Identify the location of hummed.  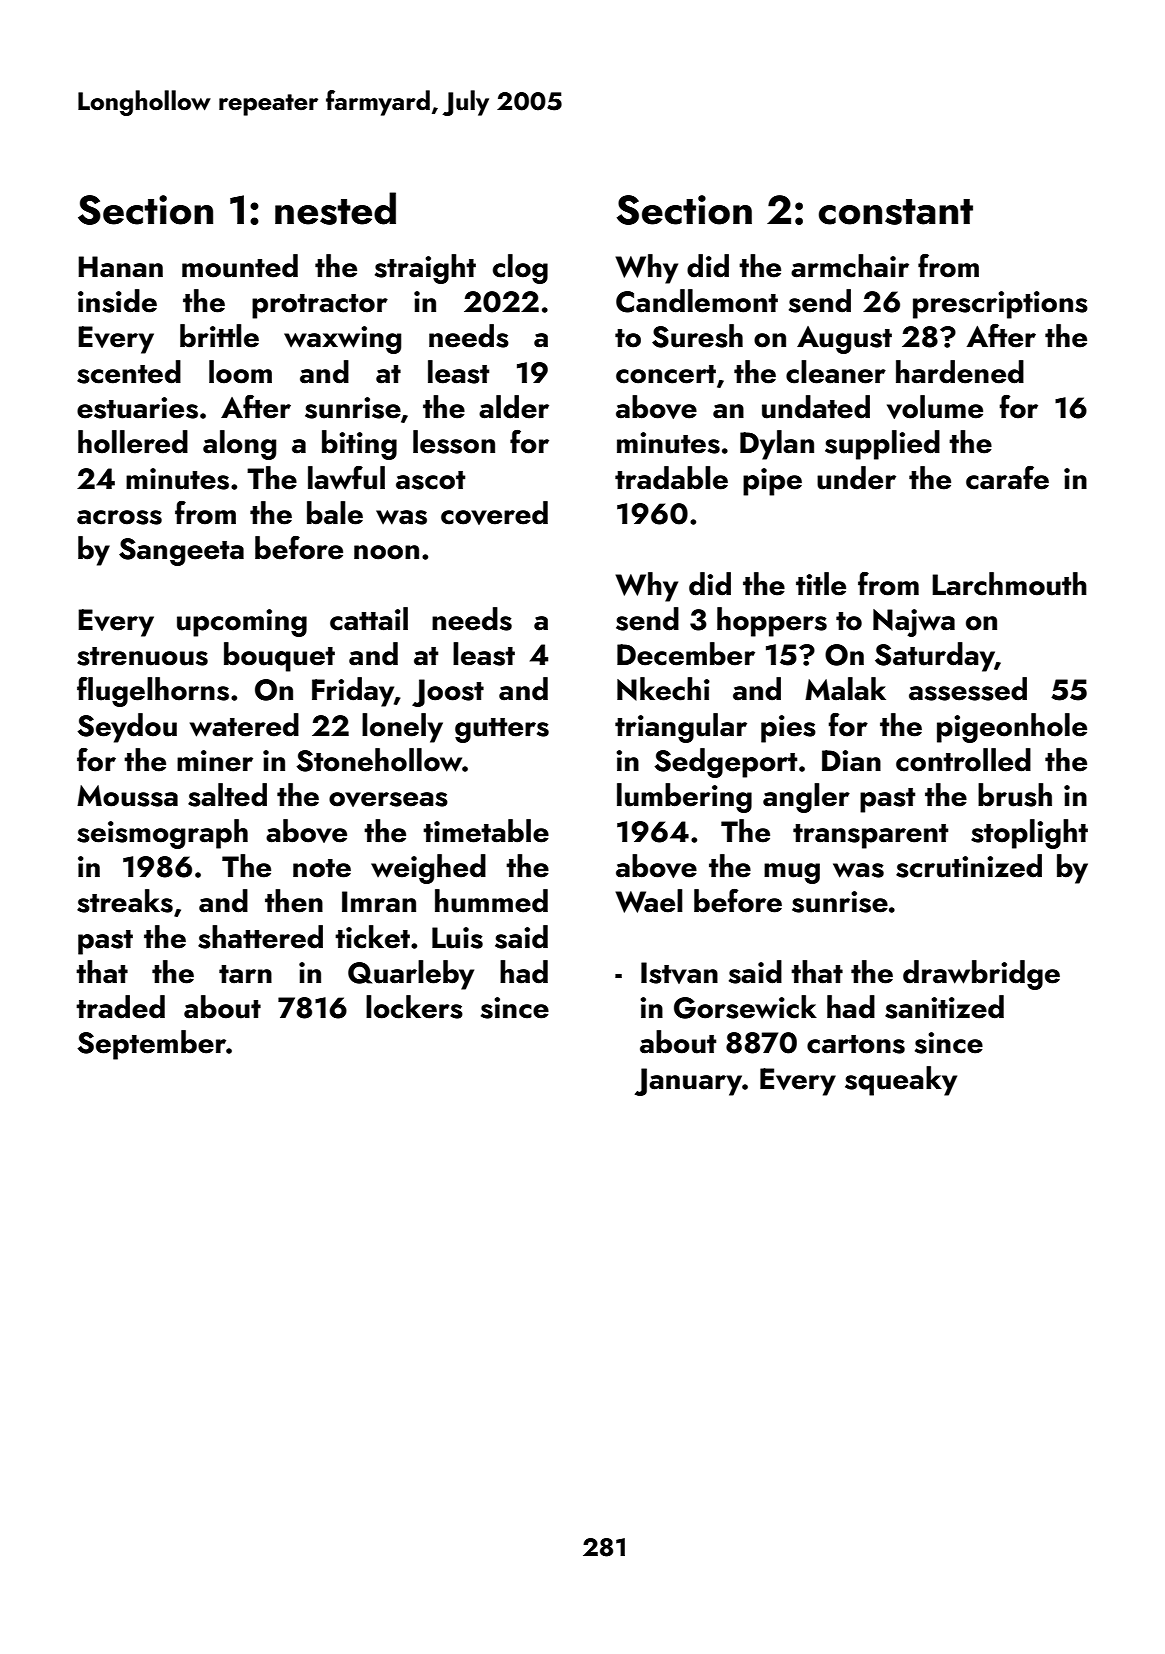
(491, 901).
